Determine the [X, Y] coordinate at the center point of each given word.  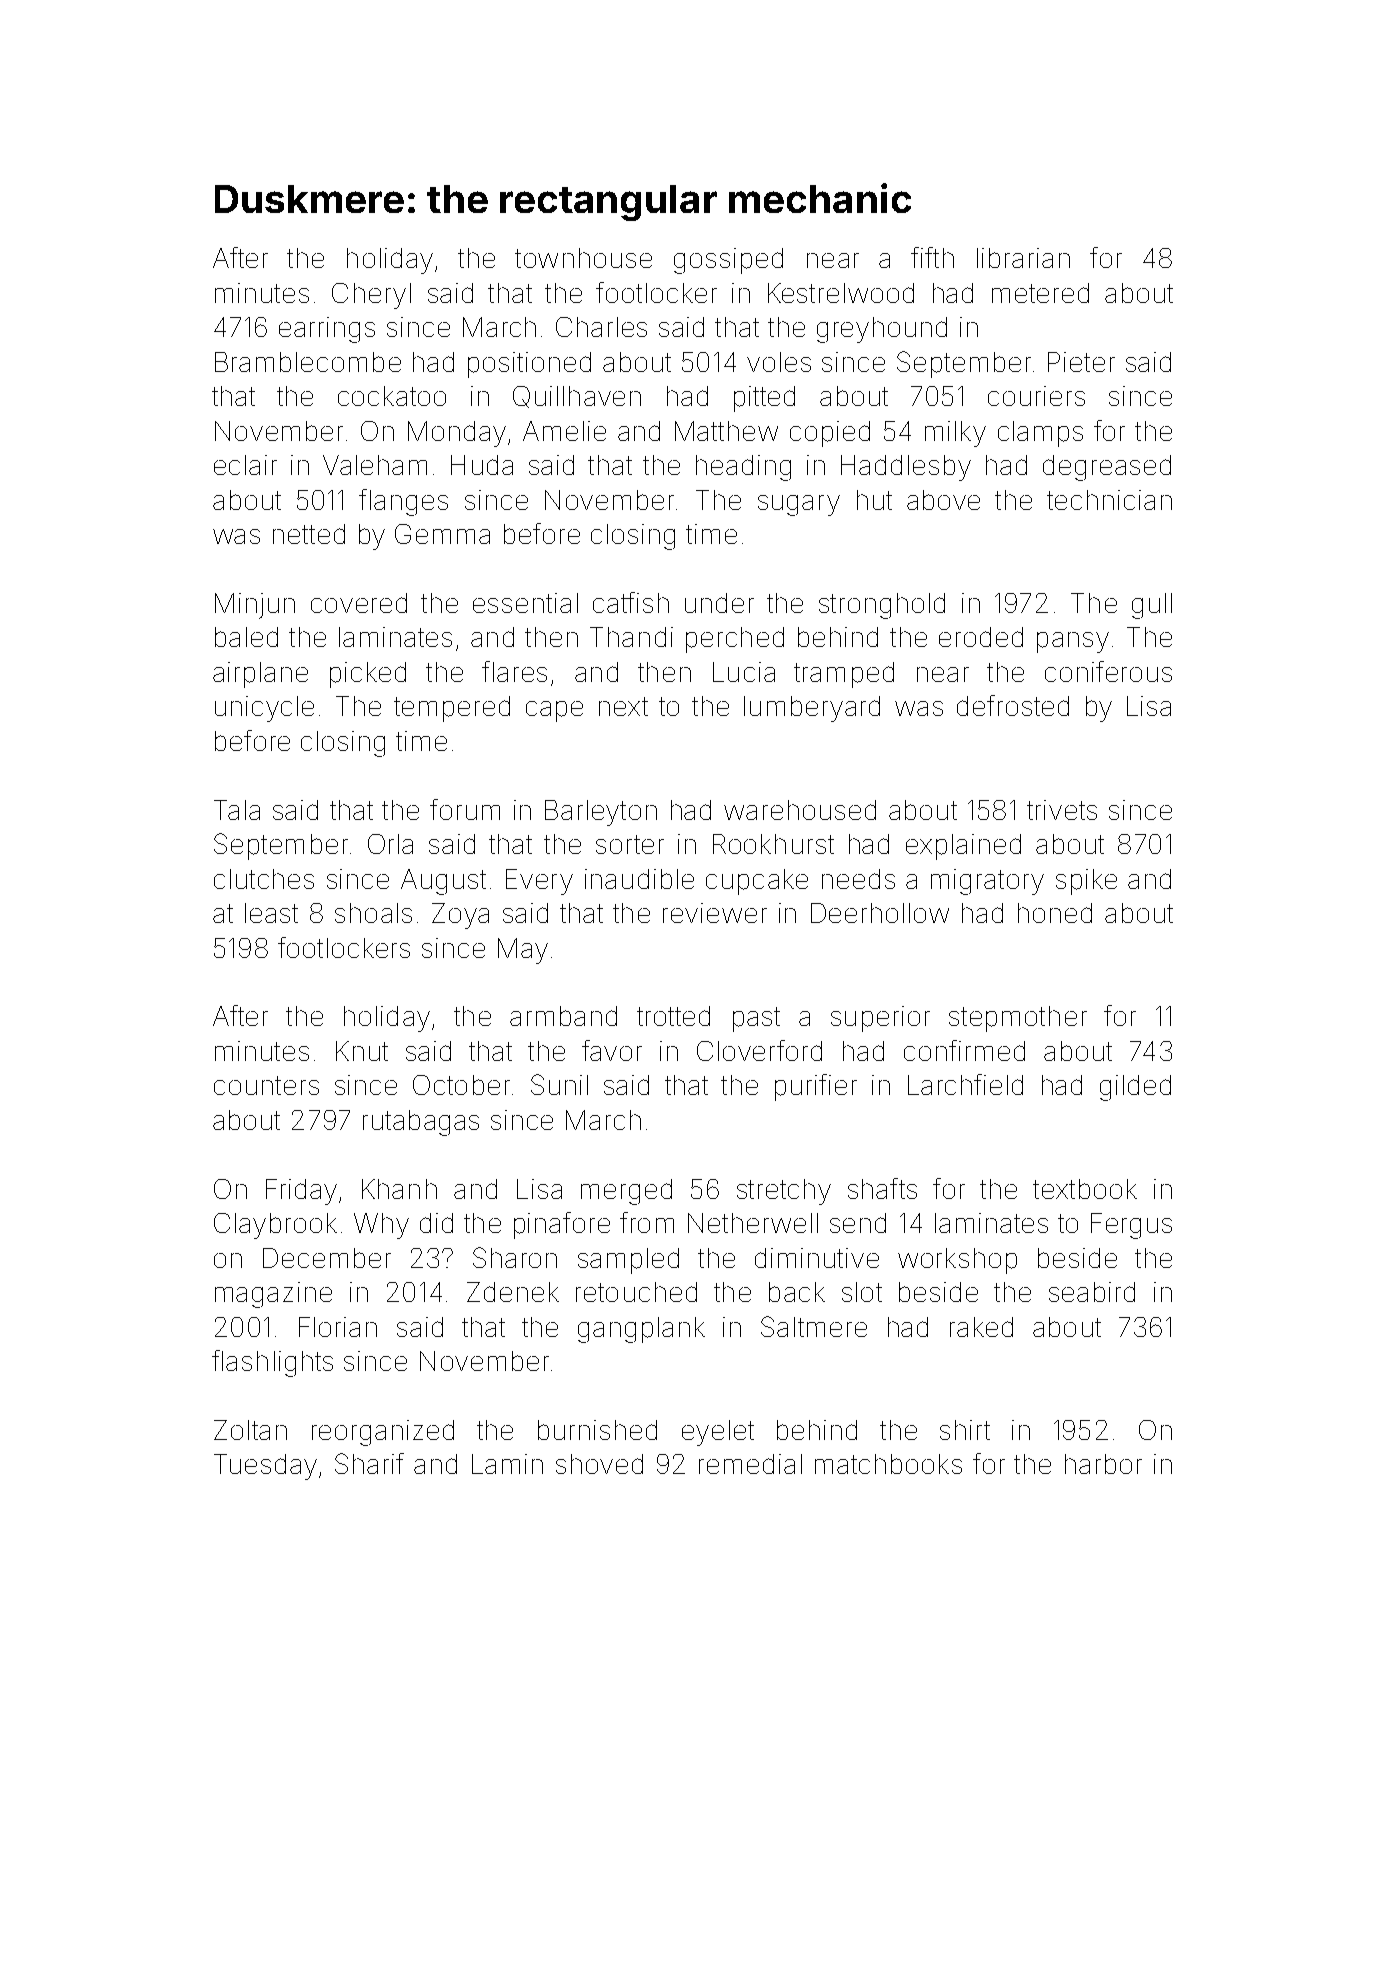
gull [1152, 606]
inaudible [639, 879]
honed [1055, 913]
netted [309, 534]
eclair [245, 465]
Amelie [564, 431]
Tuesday [265, 1467]
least [271, 913]
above [943, 500]
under [719, 603]
